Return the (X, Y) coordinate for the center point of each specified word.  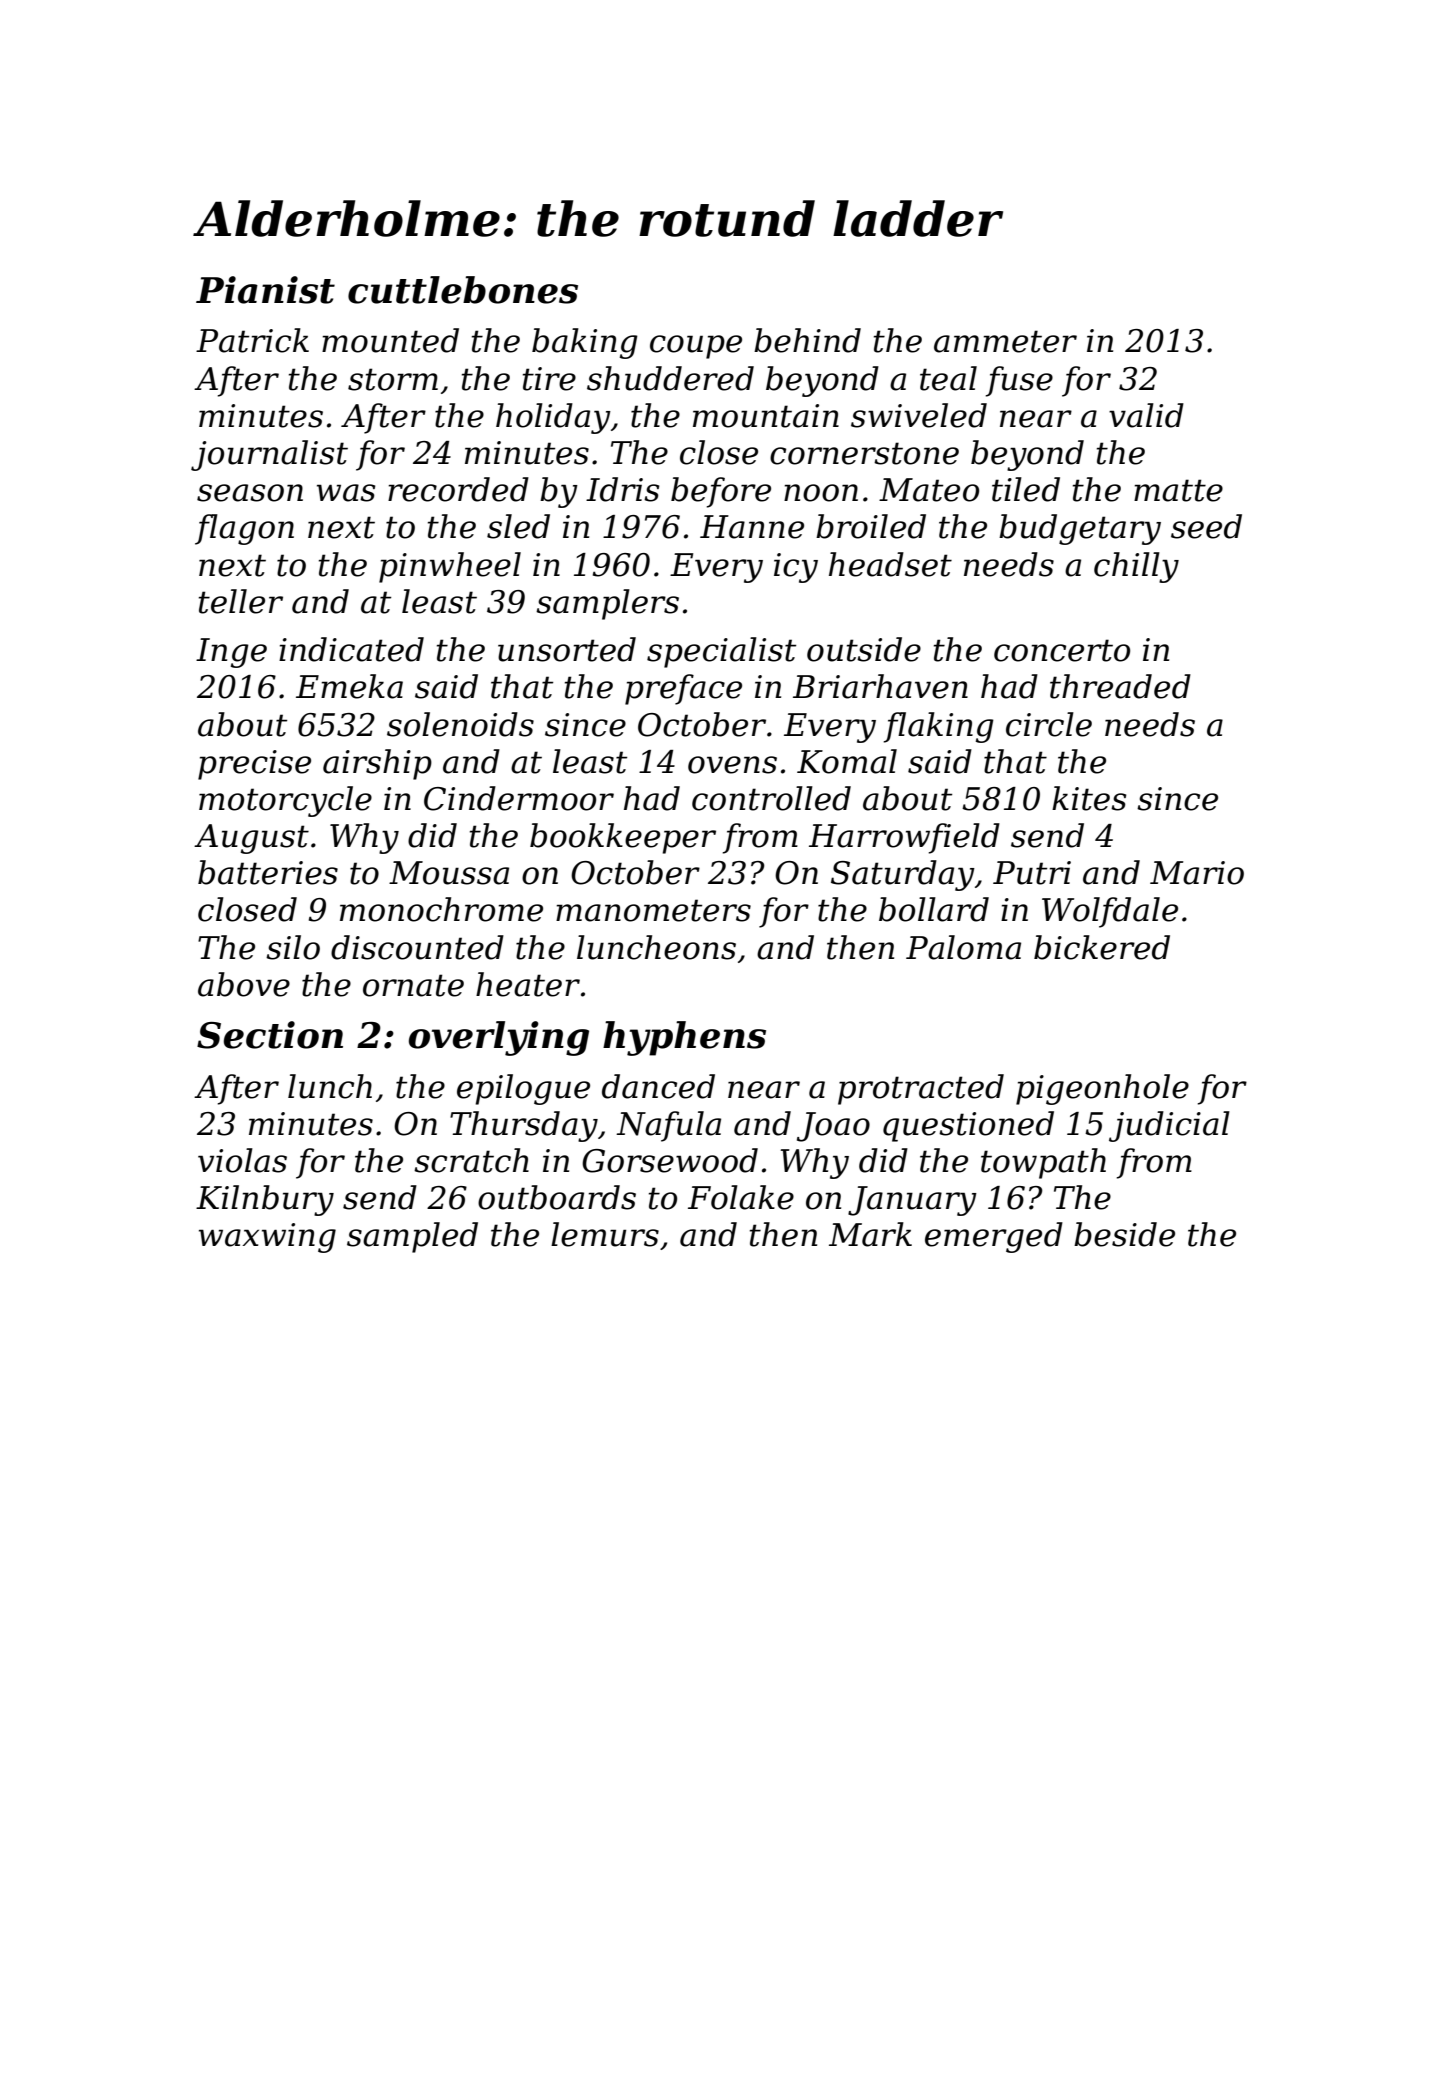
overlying (499, 1038)
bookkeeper (623, 838)
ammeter (1005, 341)
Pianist (265, 290)
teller (241, 601)
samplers (607, 604)
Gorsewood (670, 1160)
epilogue (523, 1089)
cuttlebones (463, 290)
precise (254, 765)
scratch (471, 1160)
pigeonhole (1102, 1089)
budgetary (1080, 529)
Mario (1197, 873)
